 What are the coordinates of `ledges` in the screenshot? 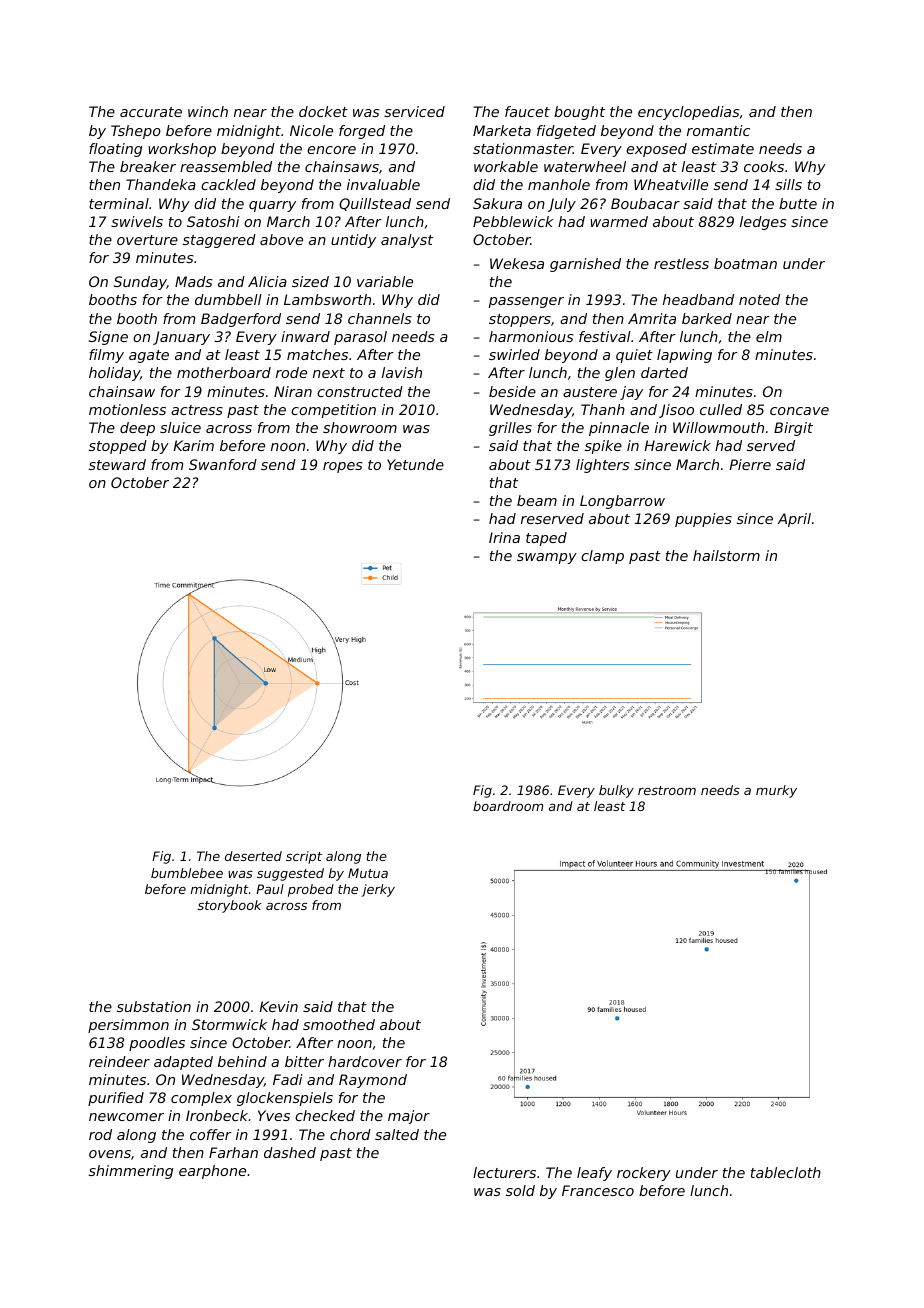 It's located at (763, 223).
